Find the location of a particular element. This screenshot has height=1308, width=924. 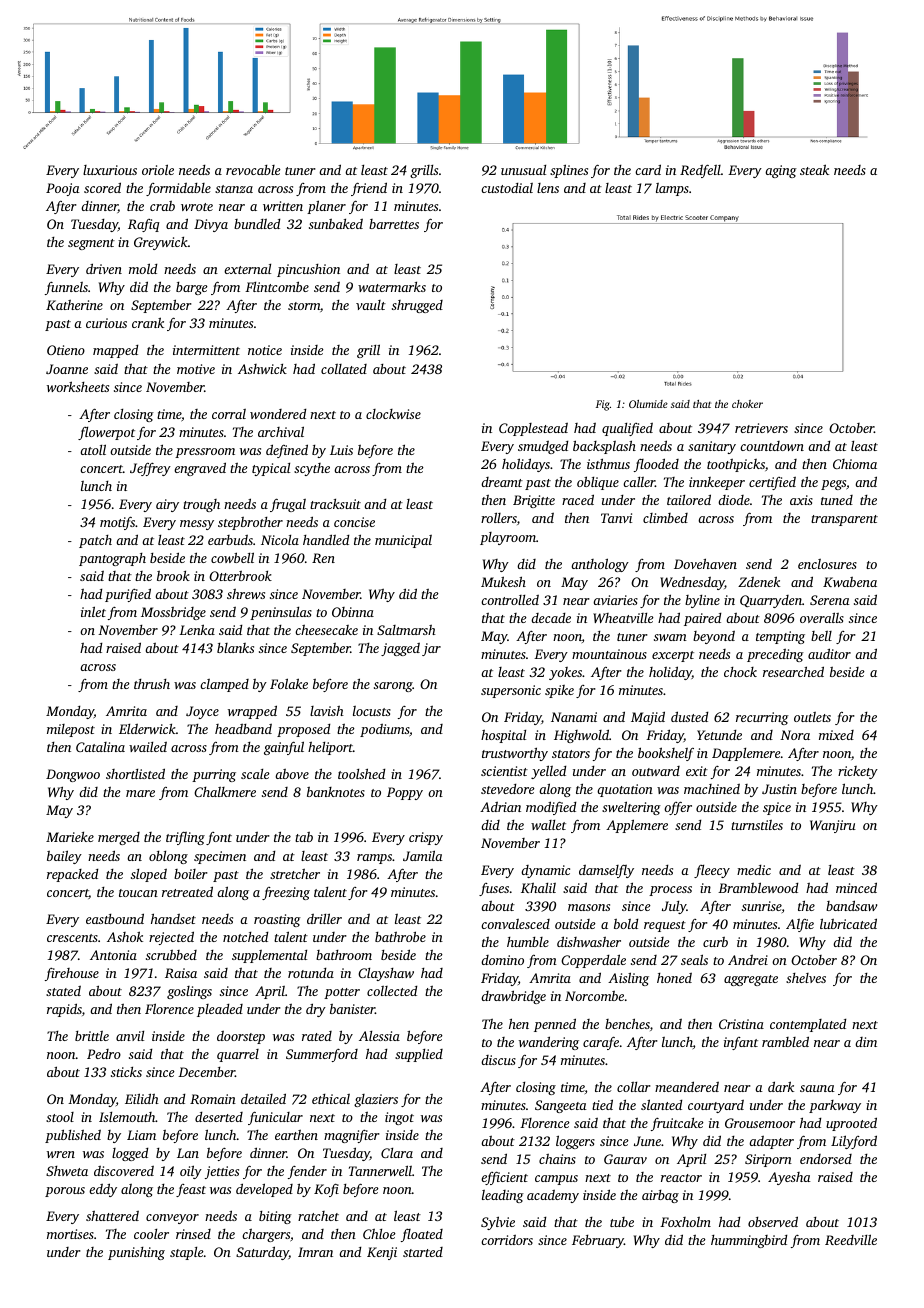

Nicola is located at coordinates (280, 540).
